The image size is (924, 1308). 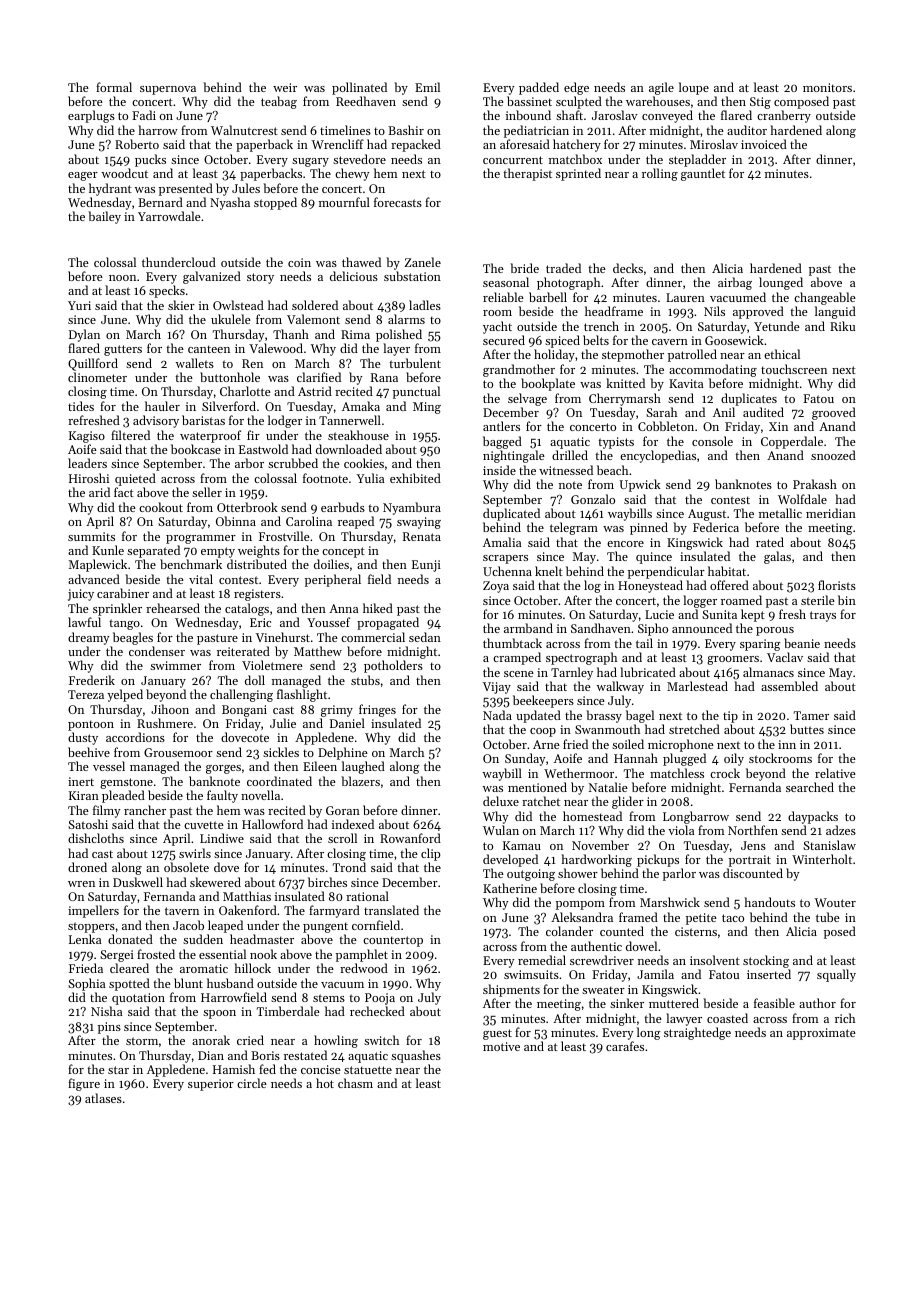 What do you see at coordinates (501, 1046) in the image?
I see `motive` at bounding box center [501, 1046].
